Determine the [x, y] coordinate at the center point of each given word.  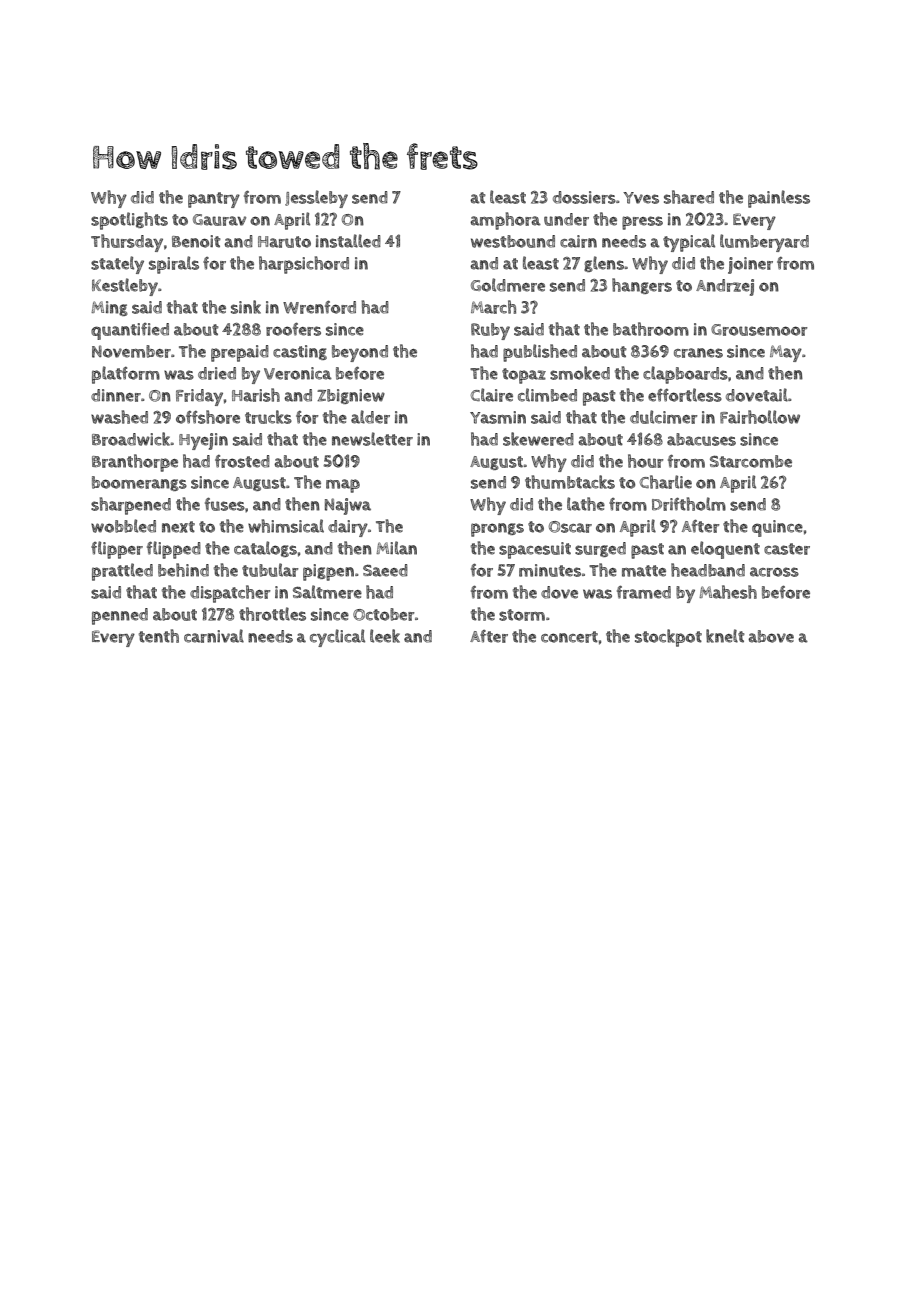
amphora [505, 221]
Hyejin [203, 441]
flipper [117, 550]
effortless [685, 395]
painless [779, 199]
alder [370, 417]
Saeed [385, 570]
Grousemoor [759, 330]
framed [644, 592]
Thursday [127, 243]
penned [120, 616]
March [493, 307]
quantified [130, 331]
